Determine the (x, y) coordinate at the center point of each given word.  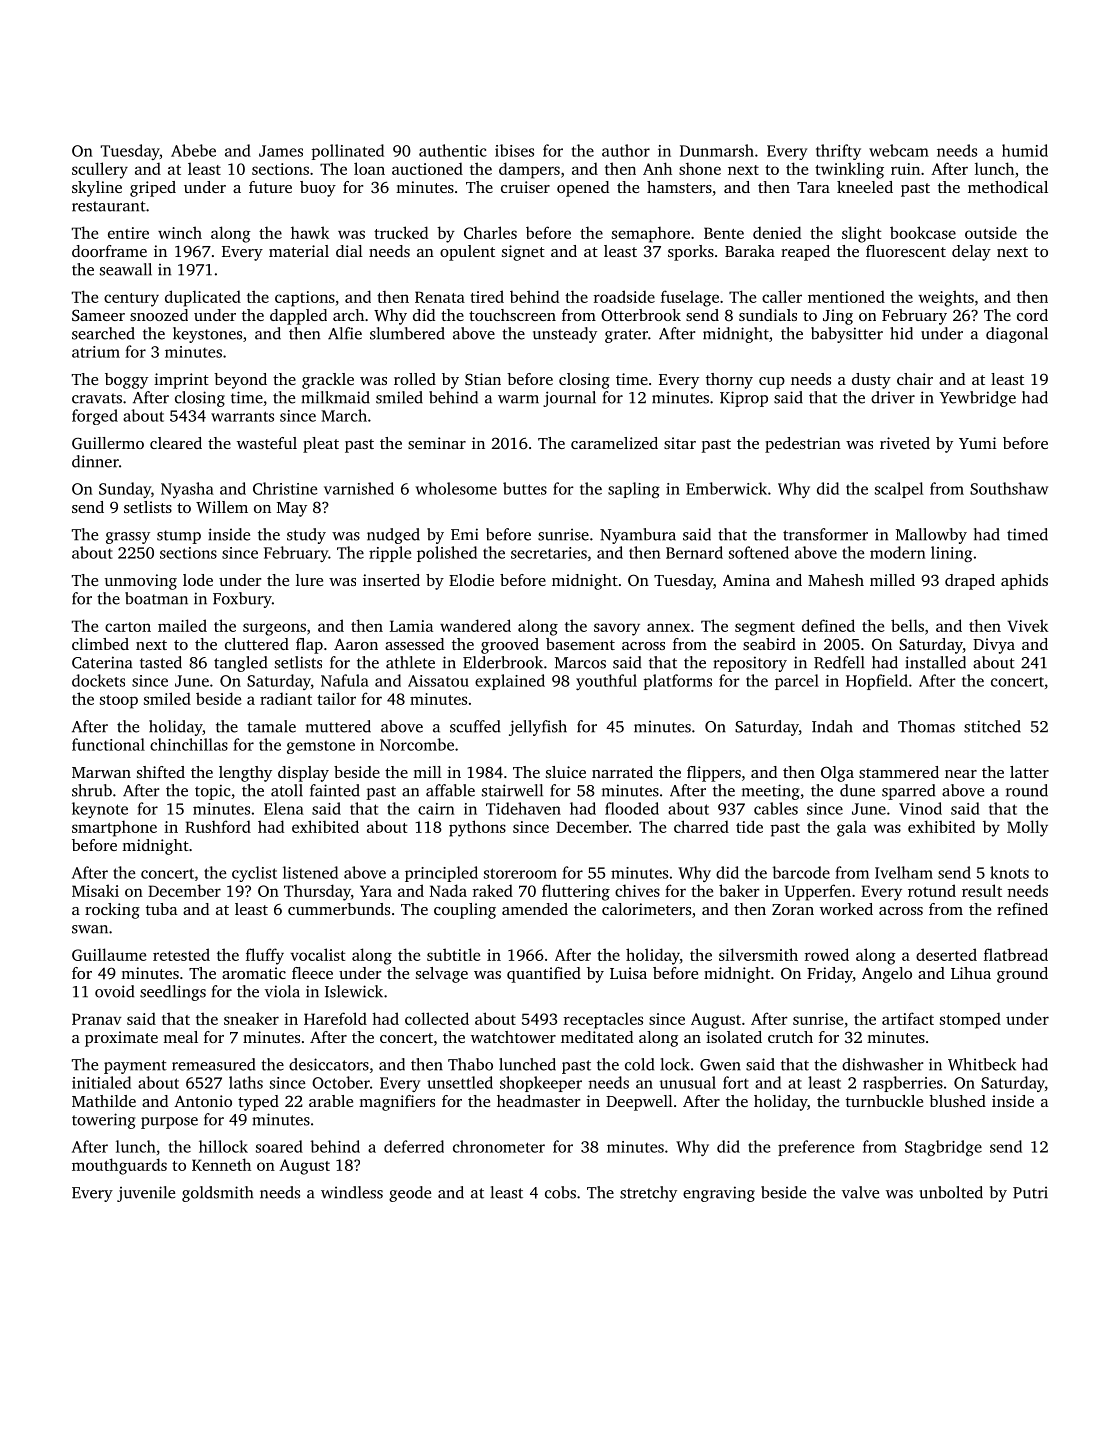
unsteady (565, 335)
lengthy (245, 774)
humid (1025, 150)
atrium (96, 352)
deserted (946, 954)
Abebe (193, 150)
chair (915, 379)
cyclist (254, 874)
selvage (442, 975)
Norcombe (417, 744)
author (626, 150)
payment (135, 1067)
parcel (797, 682)
